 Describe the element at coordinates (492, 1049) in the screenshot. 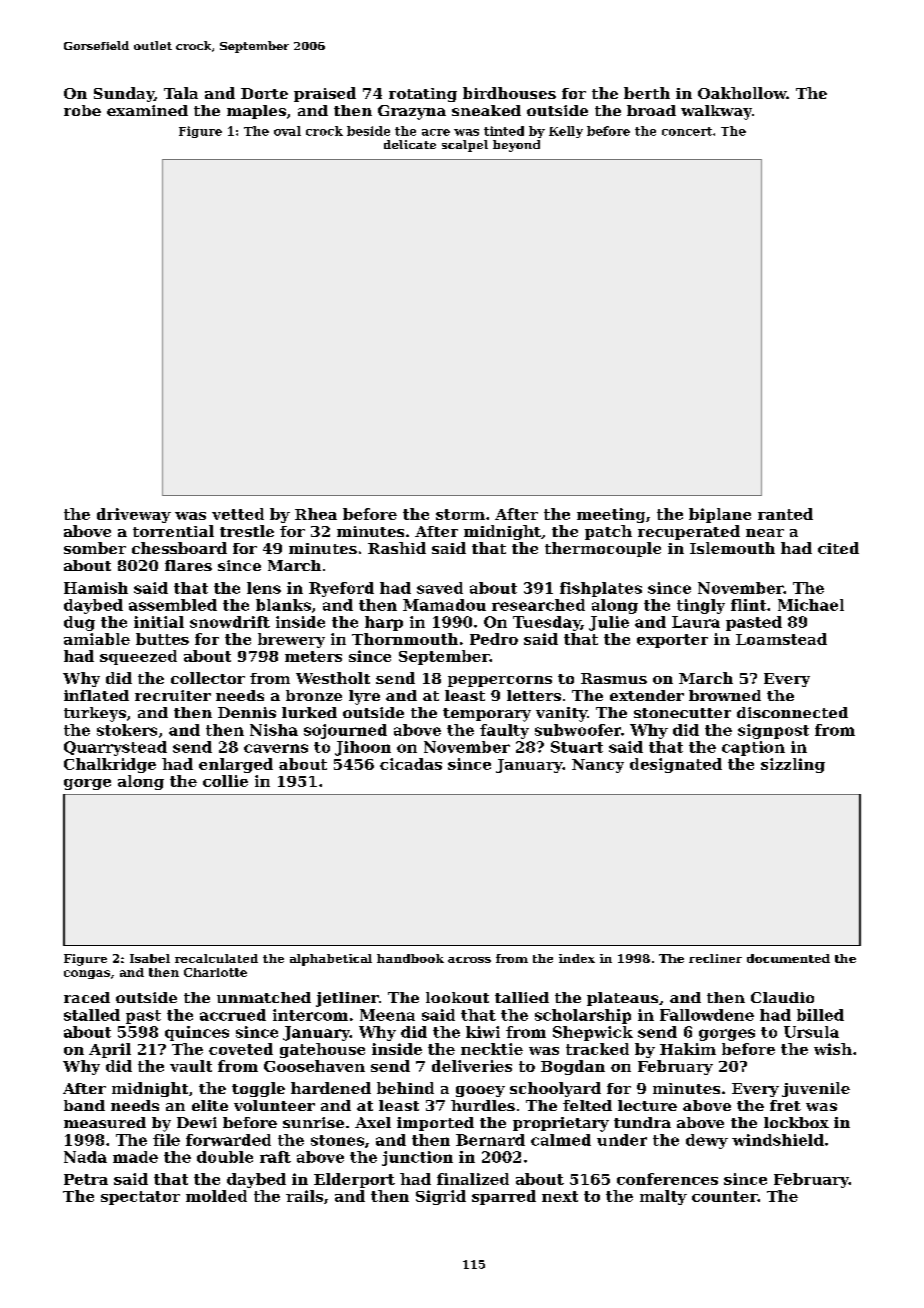

I see `necktie` at that location.
